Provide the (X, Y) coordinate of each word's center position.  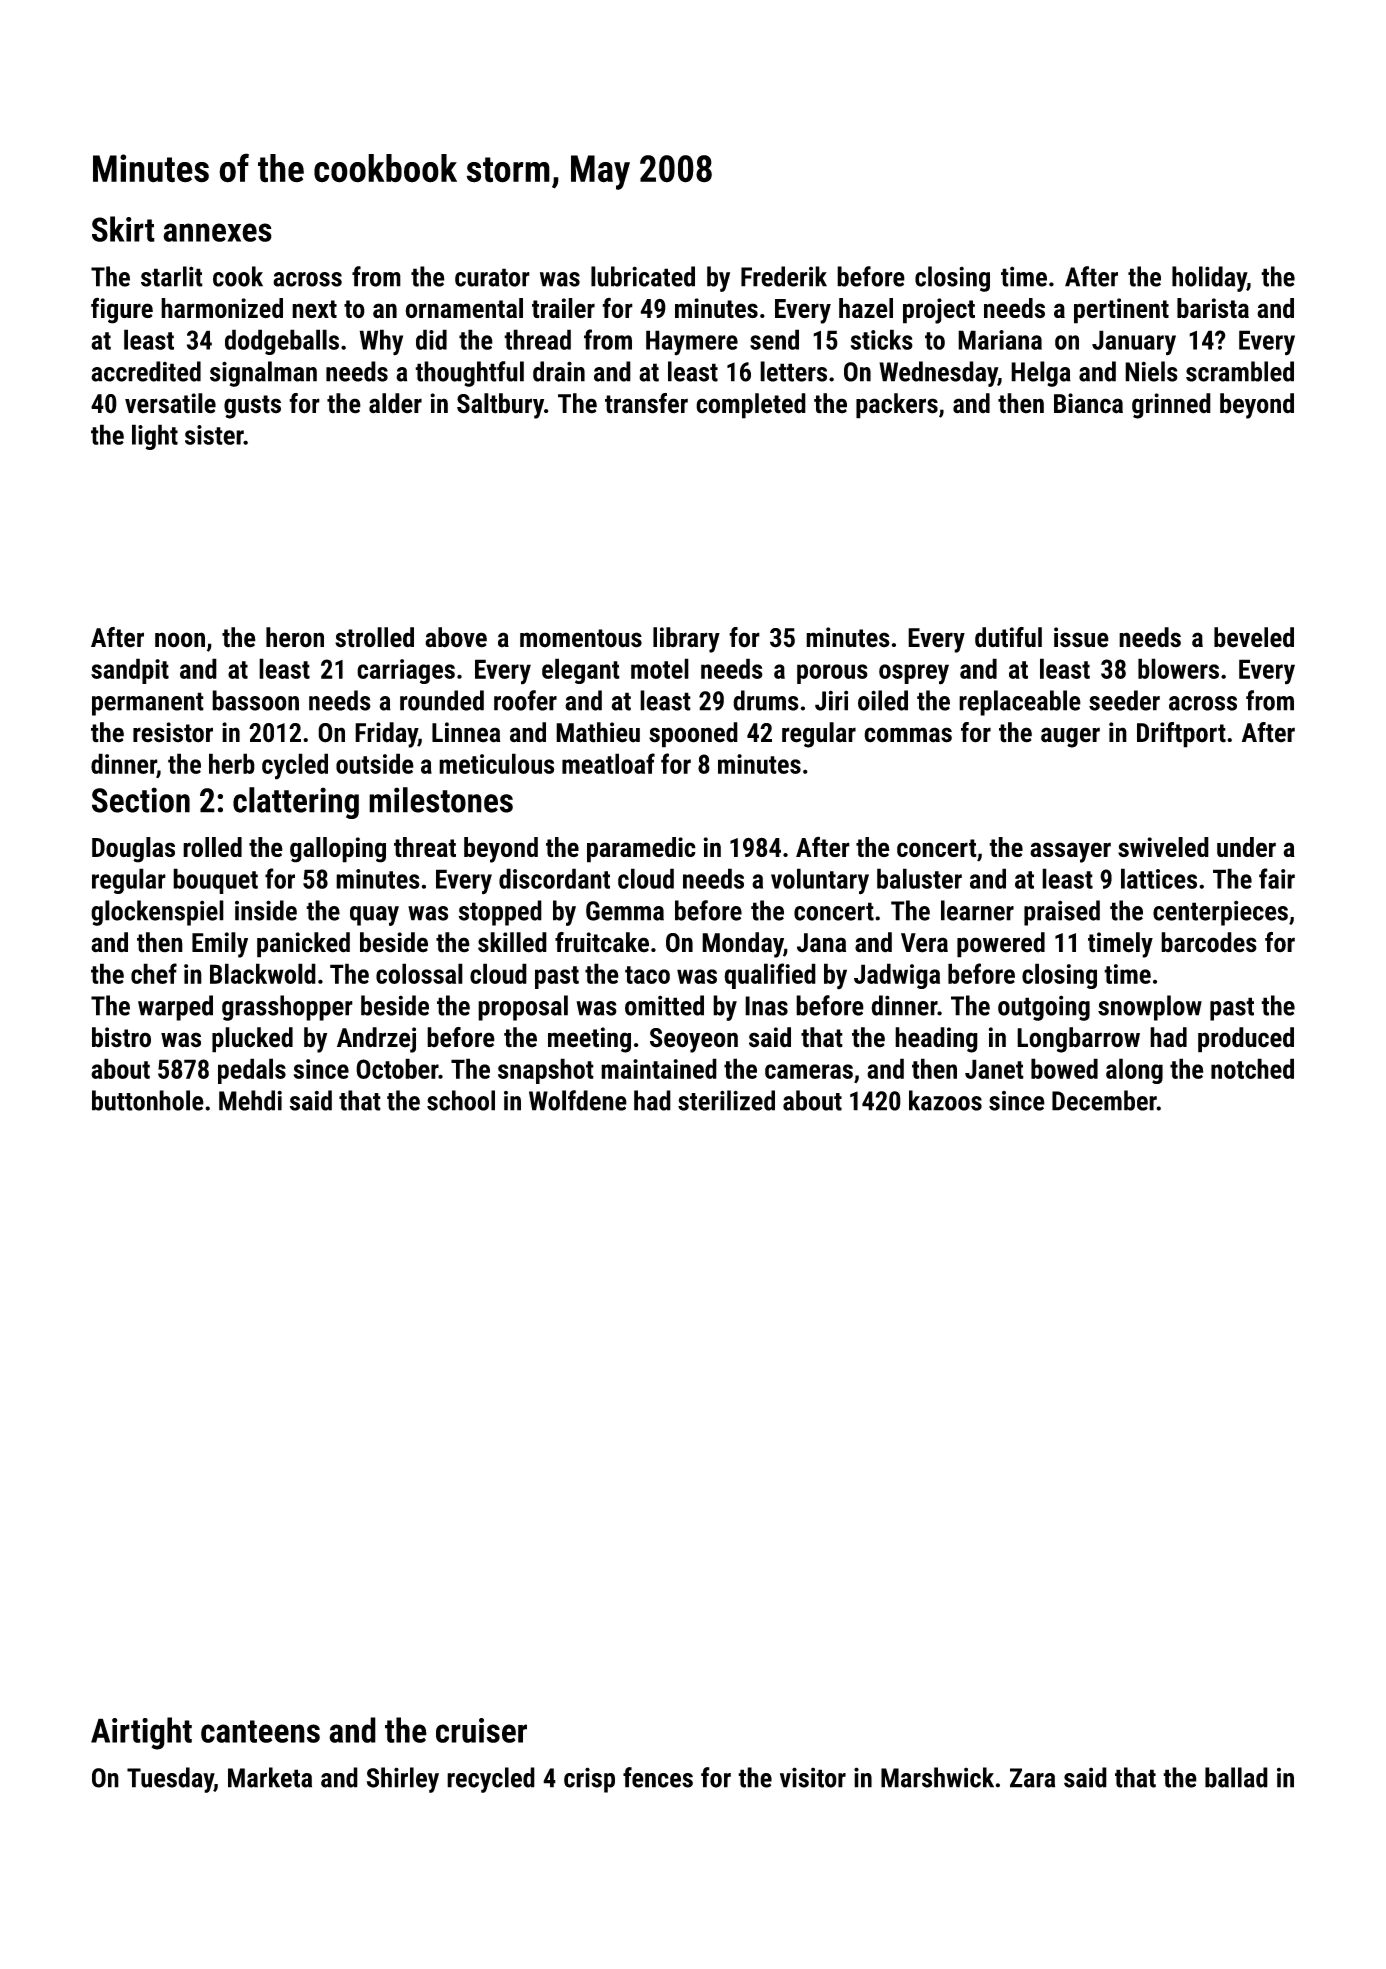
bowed (1064, 1068)
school (461, 1100)
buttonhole (148, 1100)
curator (492, 277)
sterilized (726, 1100)
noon (180, 640)
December (1104, 1100)
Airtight (141, 1733)
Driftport (1181, 735)
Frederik (784, 276)
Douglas (133, 850)
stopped (500, 913)
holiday (1209, 279)
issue (1081, 637)
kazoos (945, 1100)
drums (766, 700)
